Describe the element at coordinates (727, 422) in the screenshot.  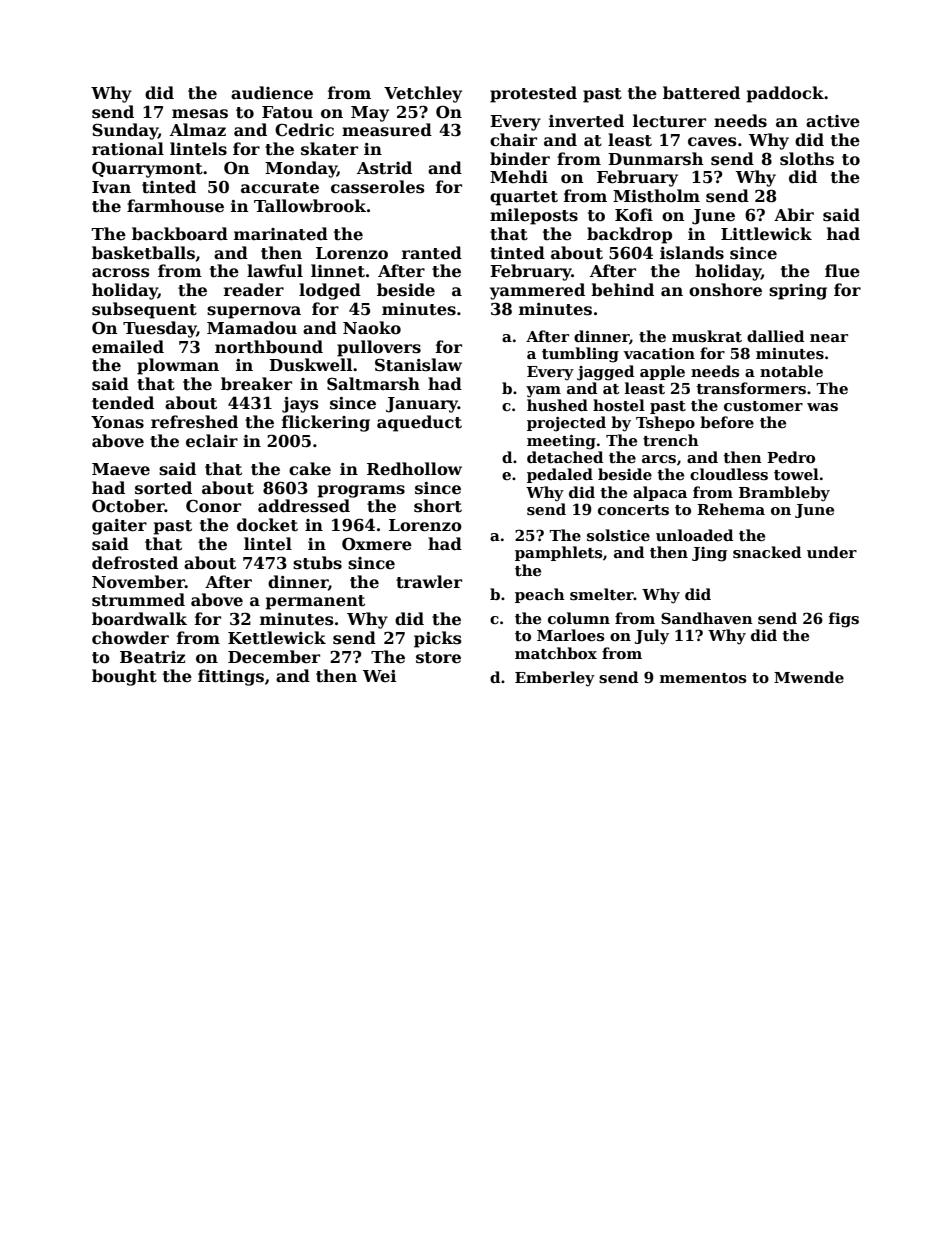
I see `before` at that location.
